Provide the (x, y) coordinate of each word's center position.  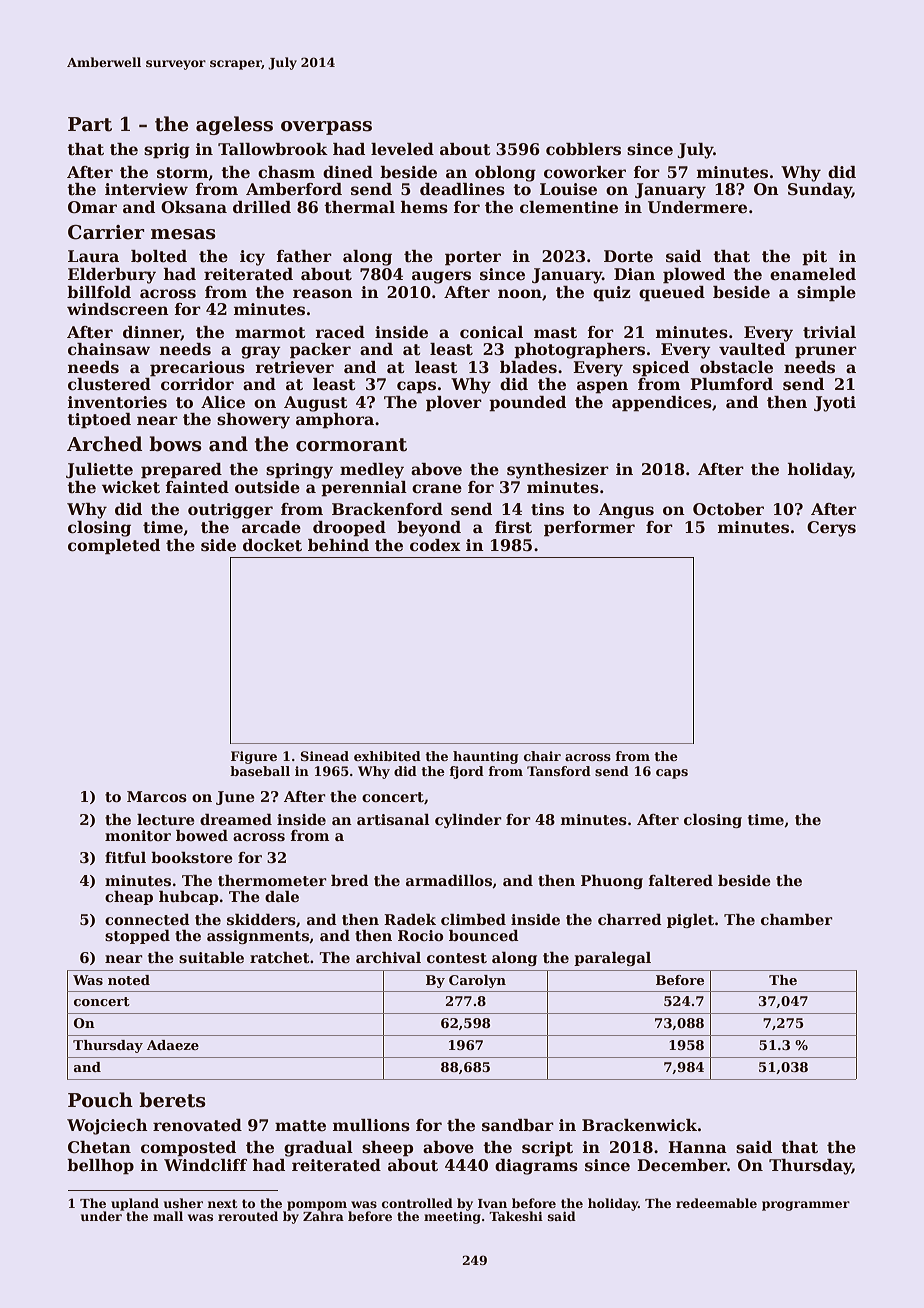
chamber (797, 919)
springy (299, 471)
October (728, 509)
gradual (318, 1149)
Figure (254, 757)
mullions (371, 1125)
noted (129, 980)
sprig (167, 151)
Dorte (628, 256)
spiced (661, 369)
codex (435, 545)
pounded (527, 404)
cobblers (583, 149)
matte (300, 1126)
